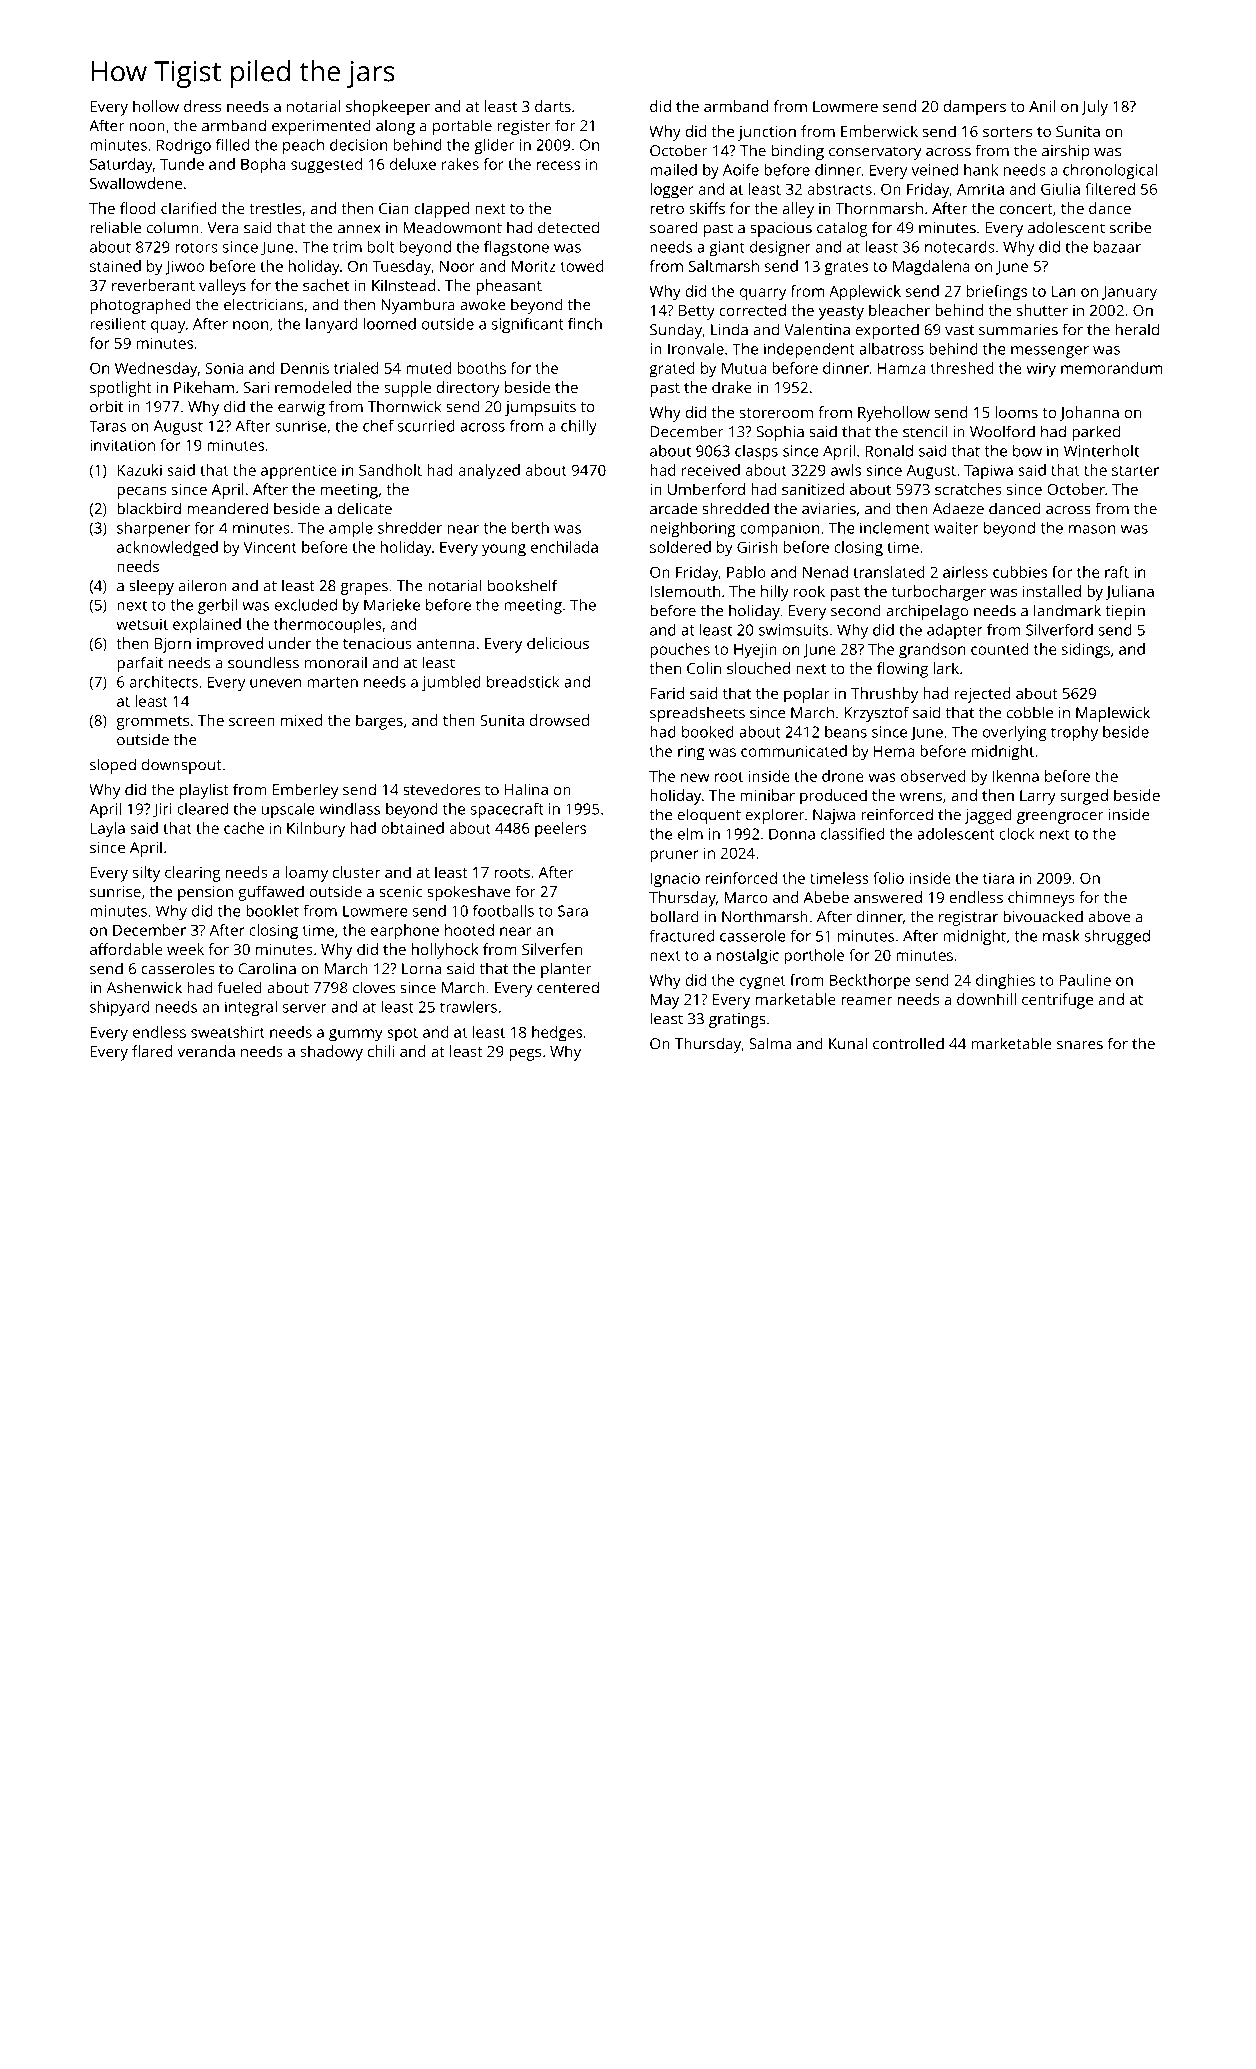 The height and width of the screenshot is (2069, 1256). Describe the element at coordinates (482, 368) in the screenshot. I see `booths` at that location.
